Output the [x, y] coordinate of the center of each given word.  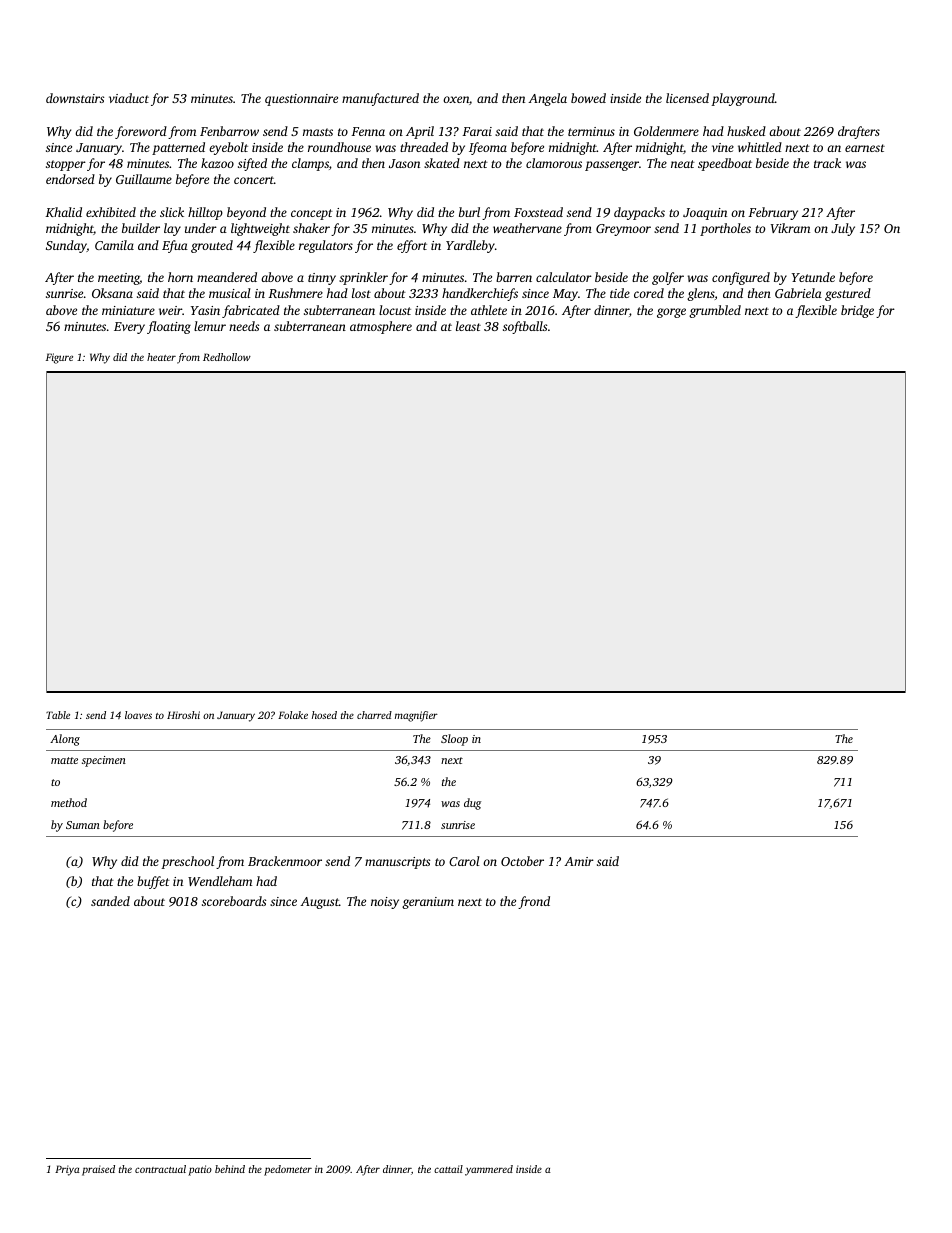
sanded [110, 901]
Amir [579, 861]
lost [361, 293]
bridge [857, 311]
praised [98, 1170]
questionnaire [301, 100]
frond [534, 902]
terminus [591, 131]
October [522, 861]
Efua [175, 246]
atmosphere [381, 327]
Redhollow [227, 357]
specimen [104, 761]
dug [472, 804]
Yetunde [813, 277]
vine [723, 147]
